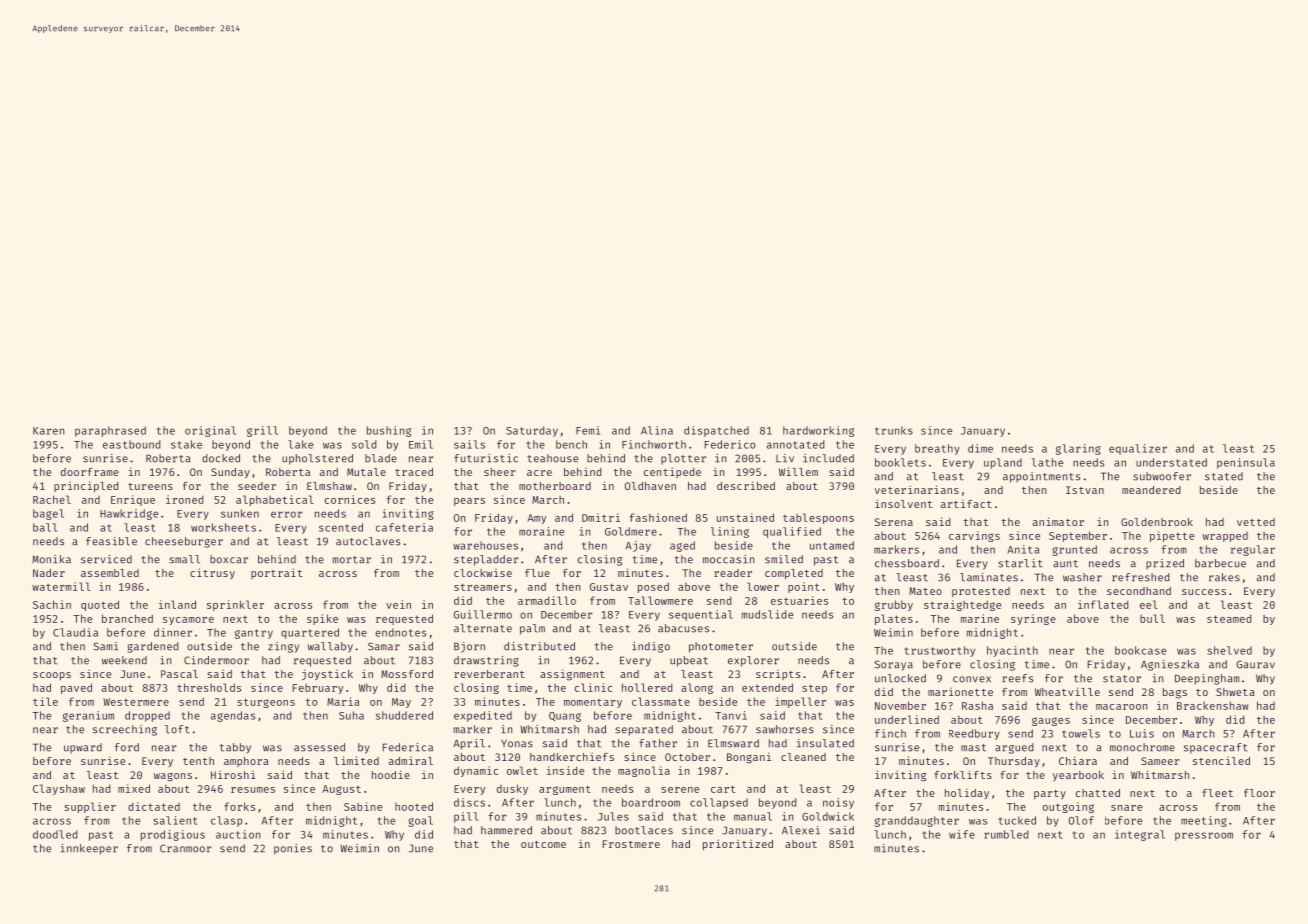  I want to click on armadillo, so click(547, 600).
